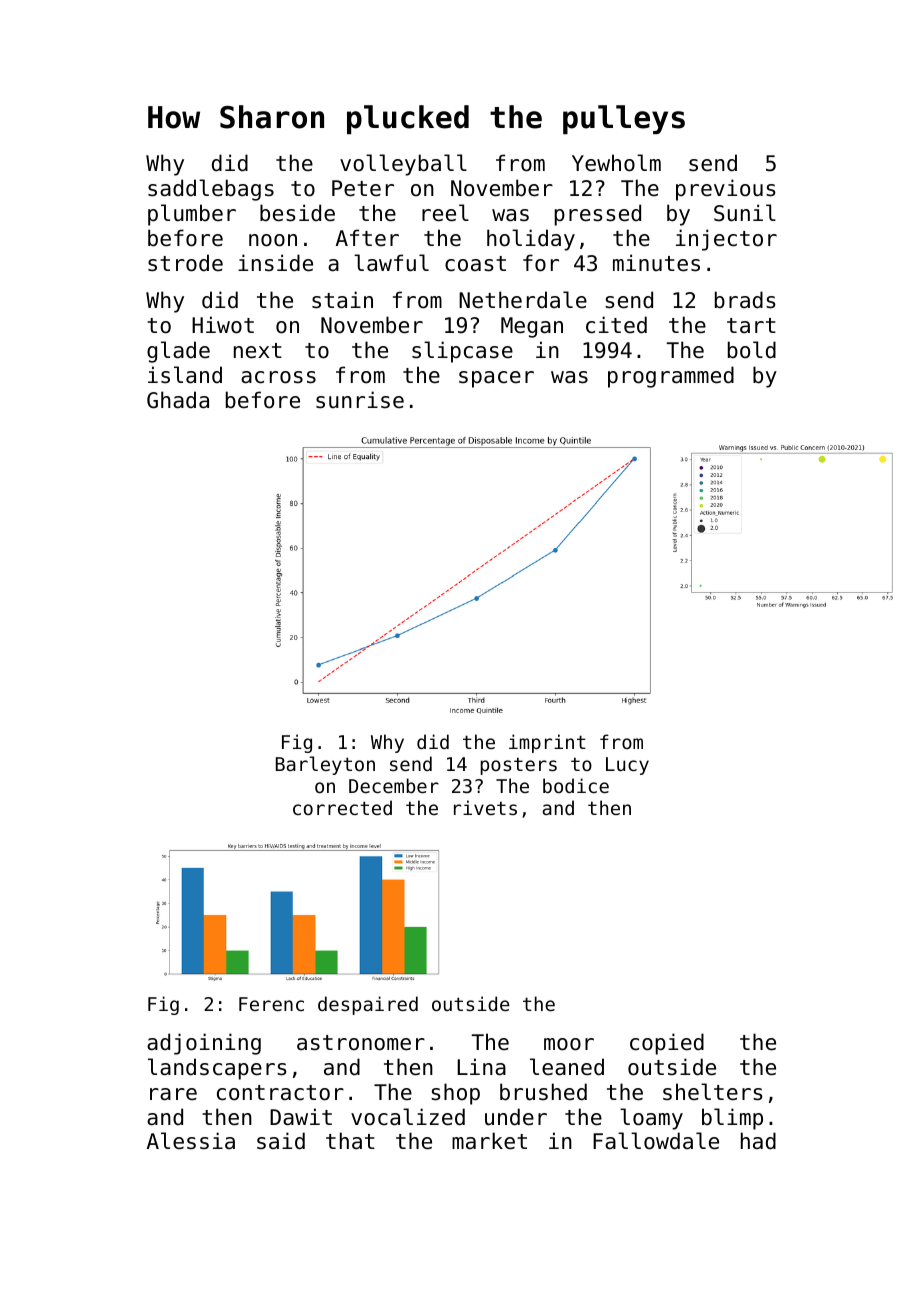 The image size is (924, 1311). What do you see at coordinates (191, 1141) in the screenshot?
I see `Alessia` at bounding box center [191, 1141].
